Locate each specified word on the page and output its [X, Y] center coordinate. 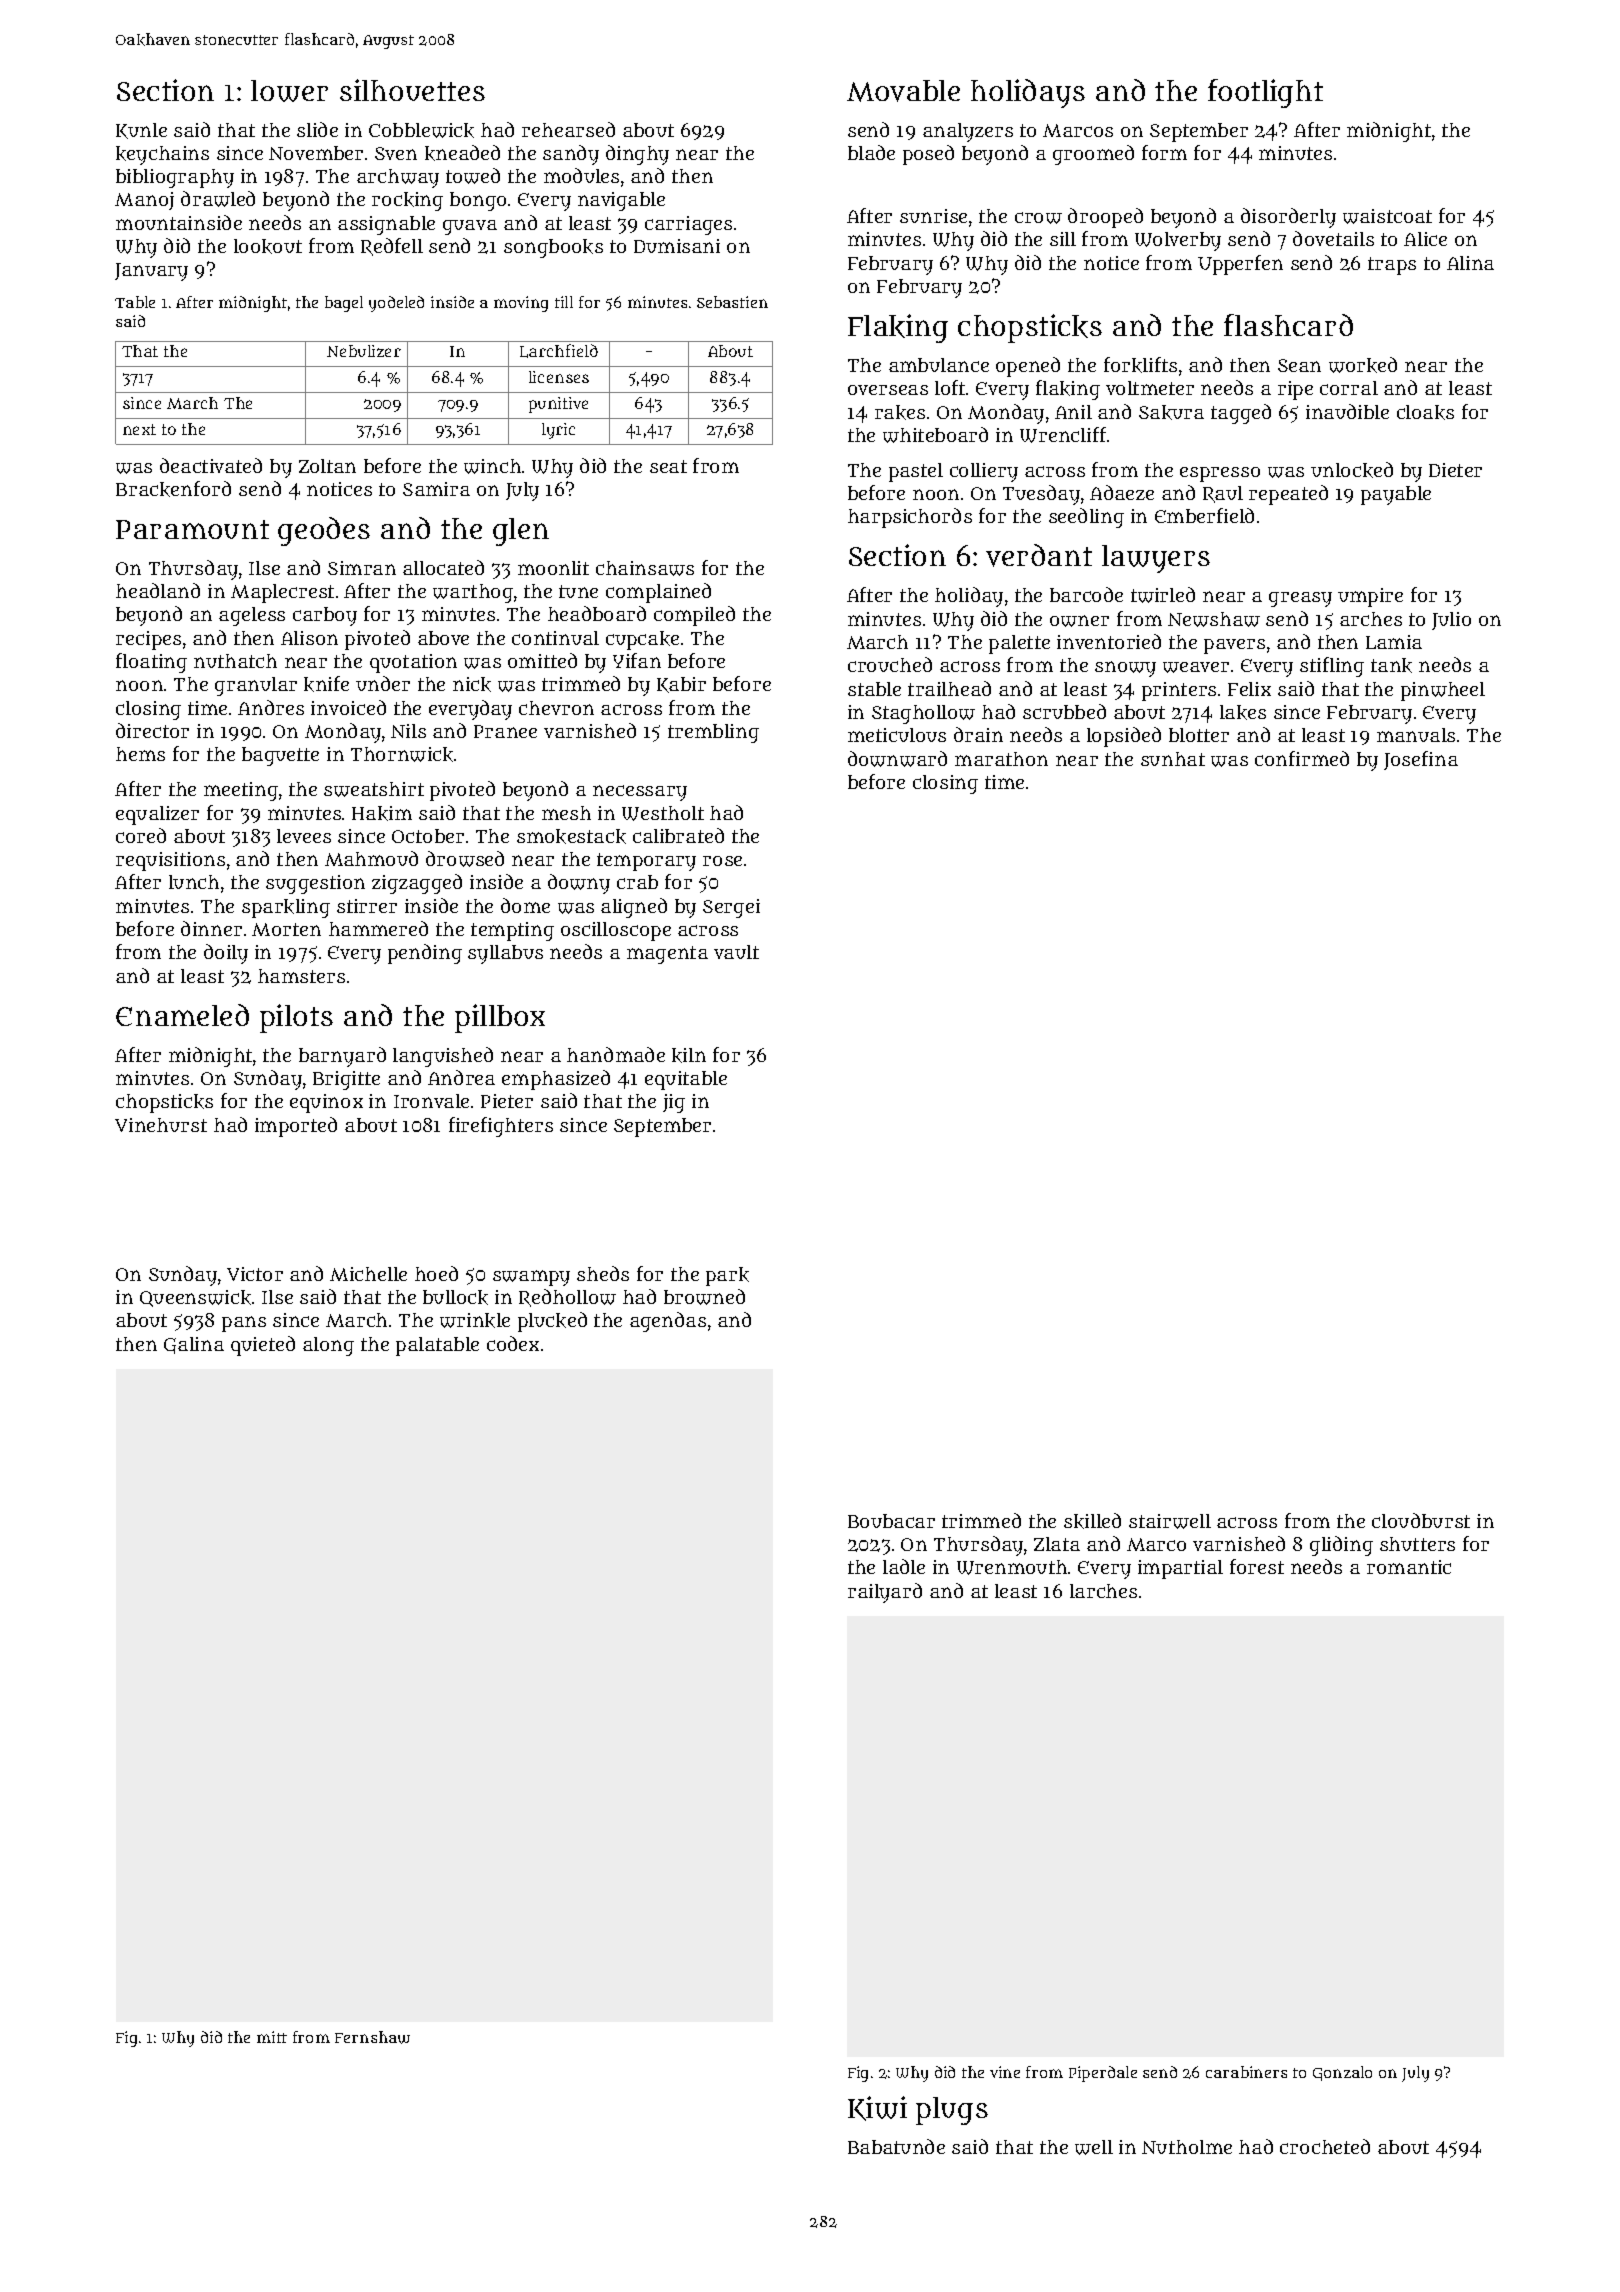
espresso [1220, 474]
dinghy [637, 155]
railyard [885, 1593]
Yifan [637, 660]
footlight [1265, 93]
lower [289, 91]
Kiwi [877, 2108]
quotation [413, 663]
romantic [1409, 1567]
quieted [263, 1346]
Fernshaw [372, 2037]
